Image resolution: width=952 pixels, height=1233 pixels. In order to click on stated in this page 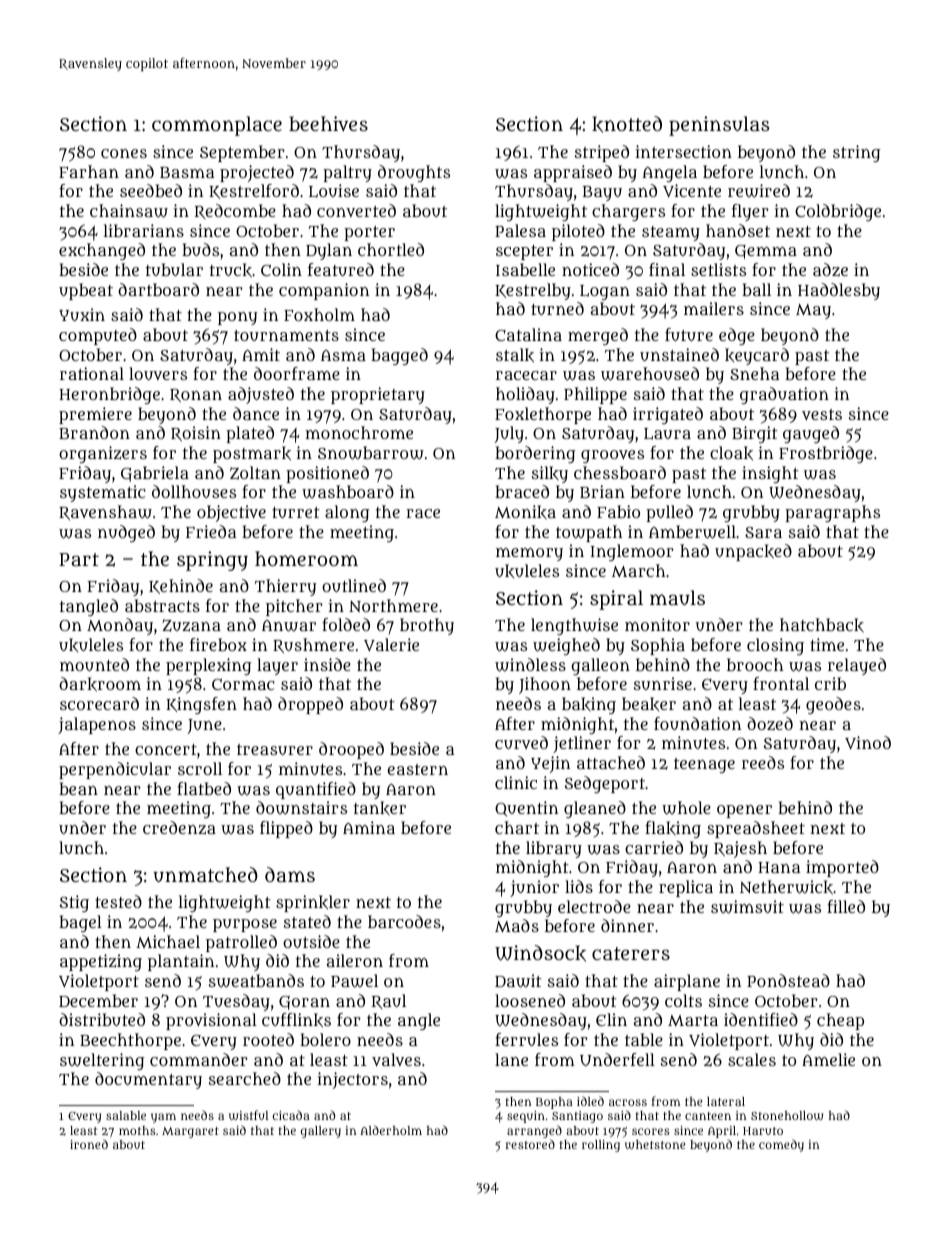, I will do `click(307, 921)`.
